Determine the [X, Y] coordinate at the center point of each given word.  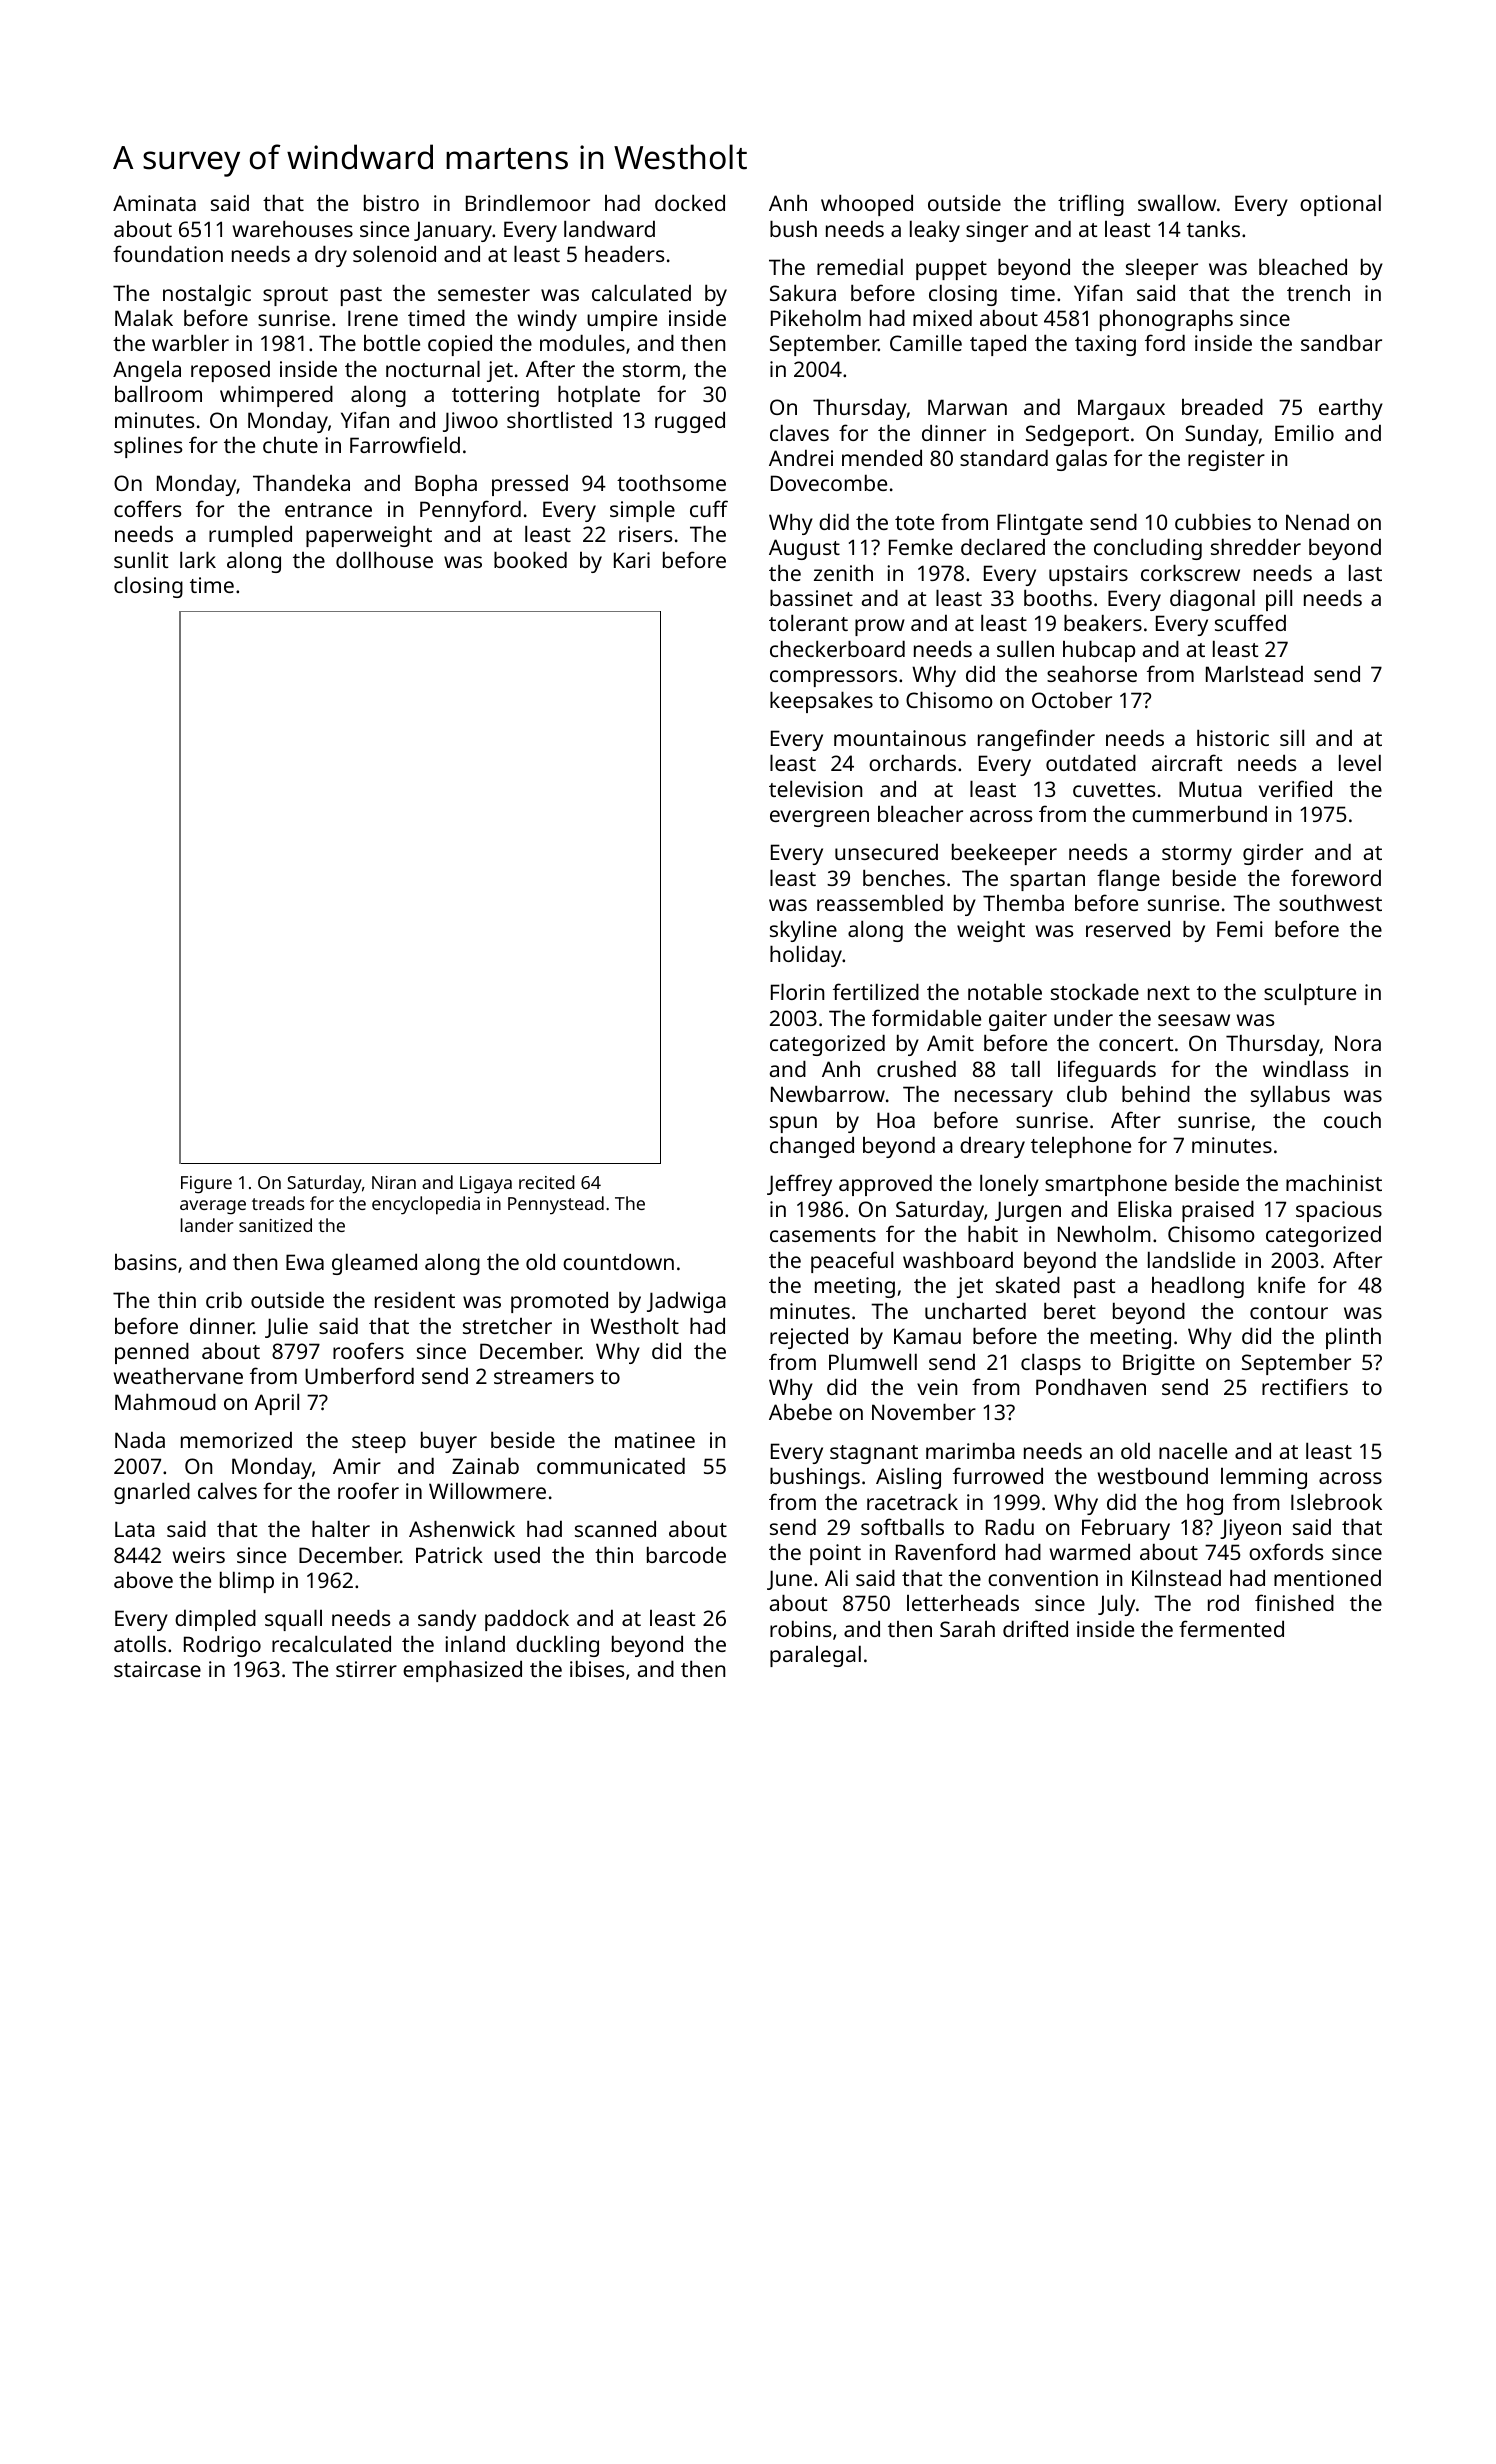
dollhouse [384, 559]
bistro [391, 202]
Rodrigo [222, 1646]
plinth [1353, 1338]
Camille [926, 342]
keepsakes [821, 702]
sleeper [1162, 269]
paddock [527, 1620]
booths [1058, 597]
